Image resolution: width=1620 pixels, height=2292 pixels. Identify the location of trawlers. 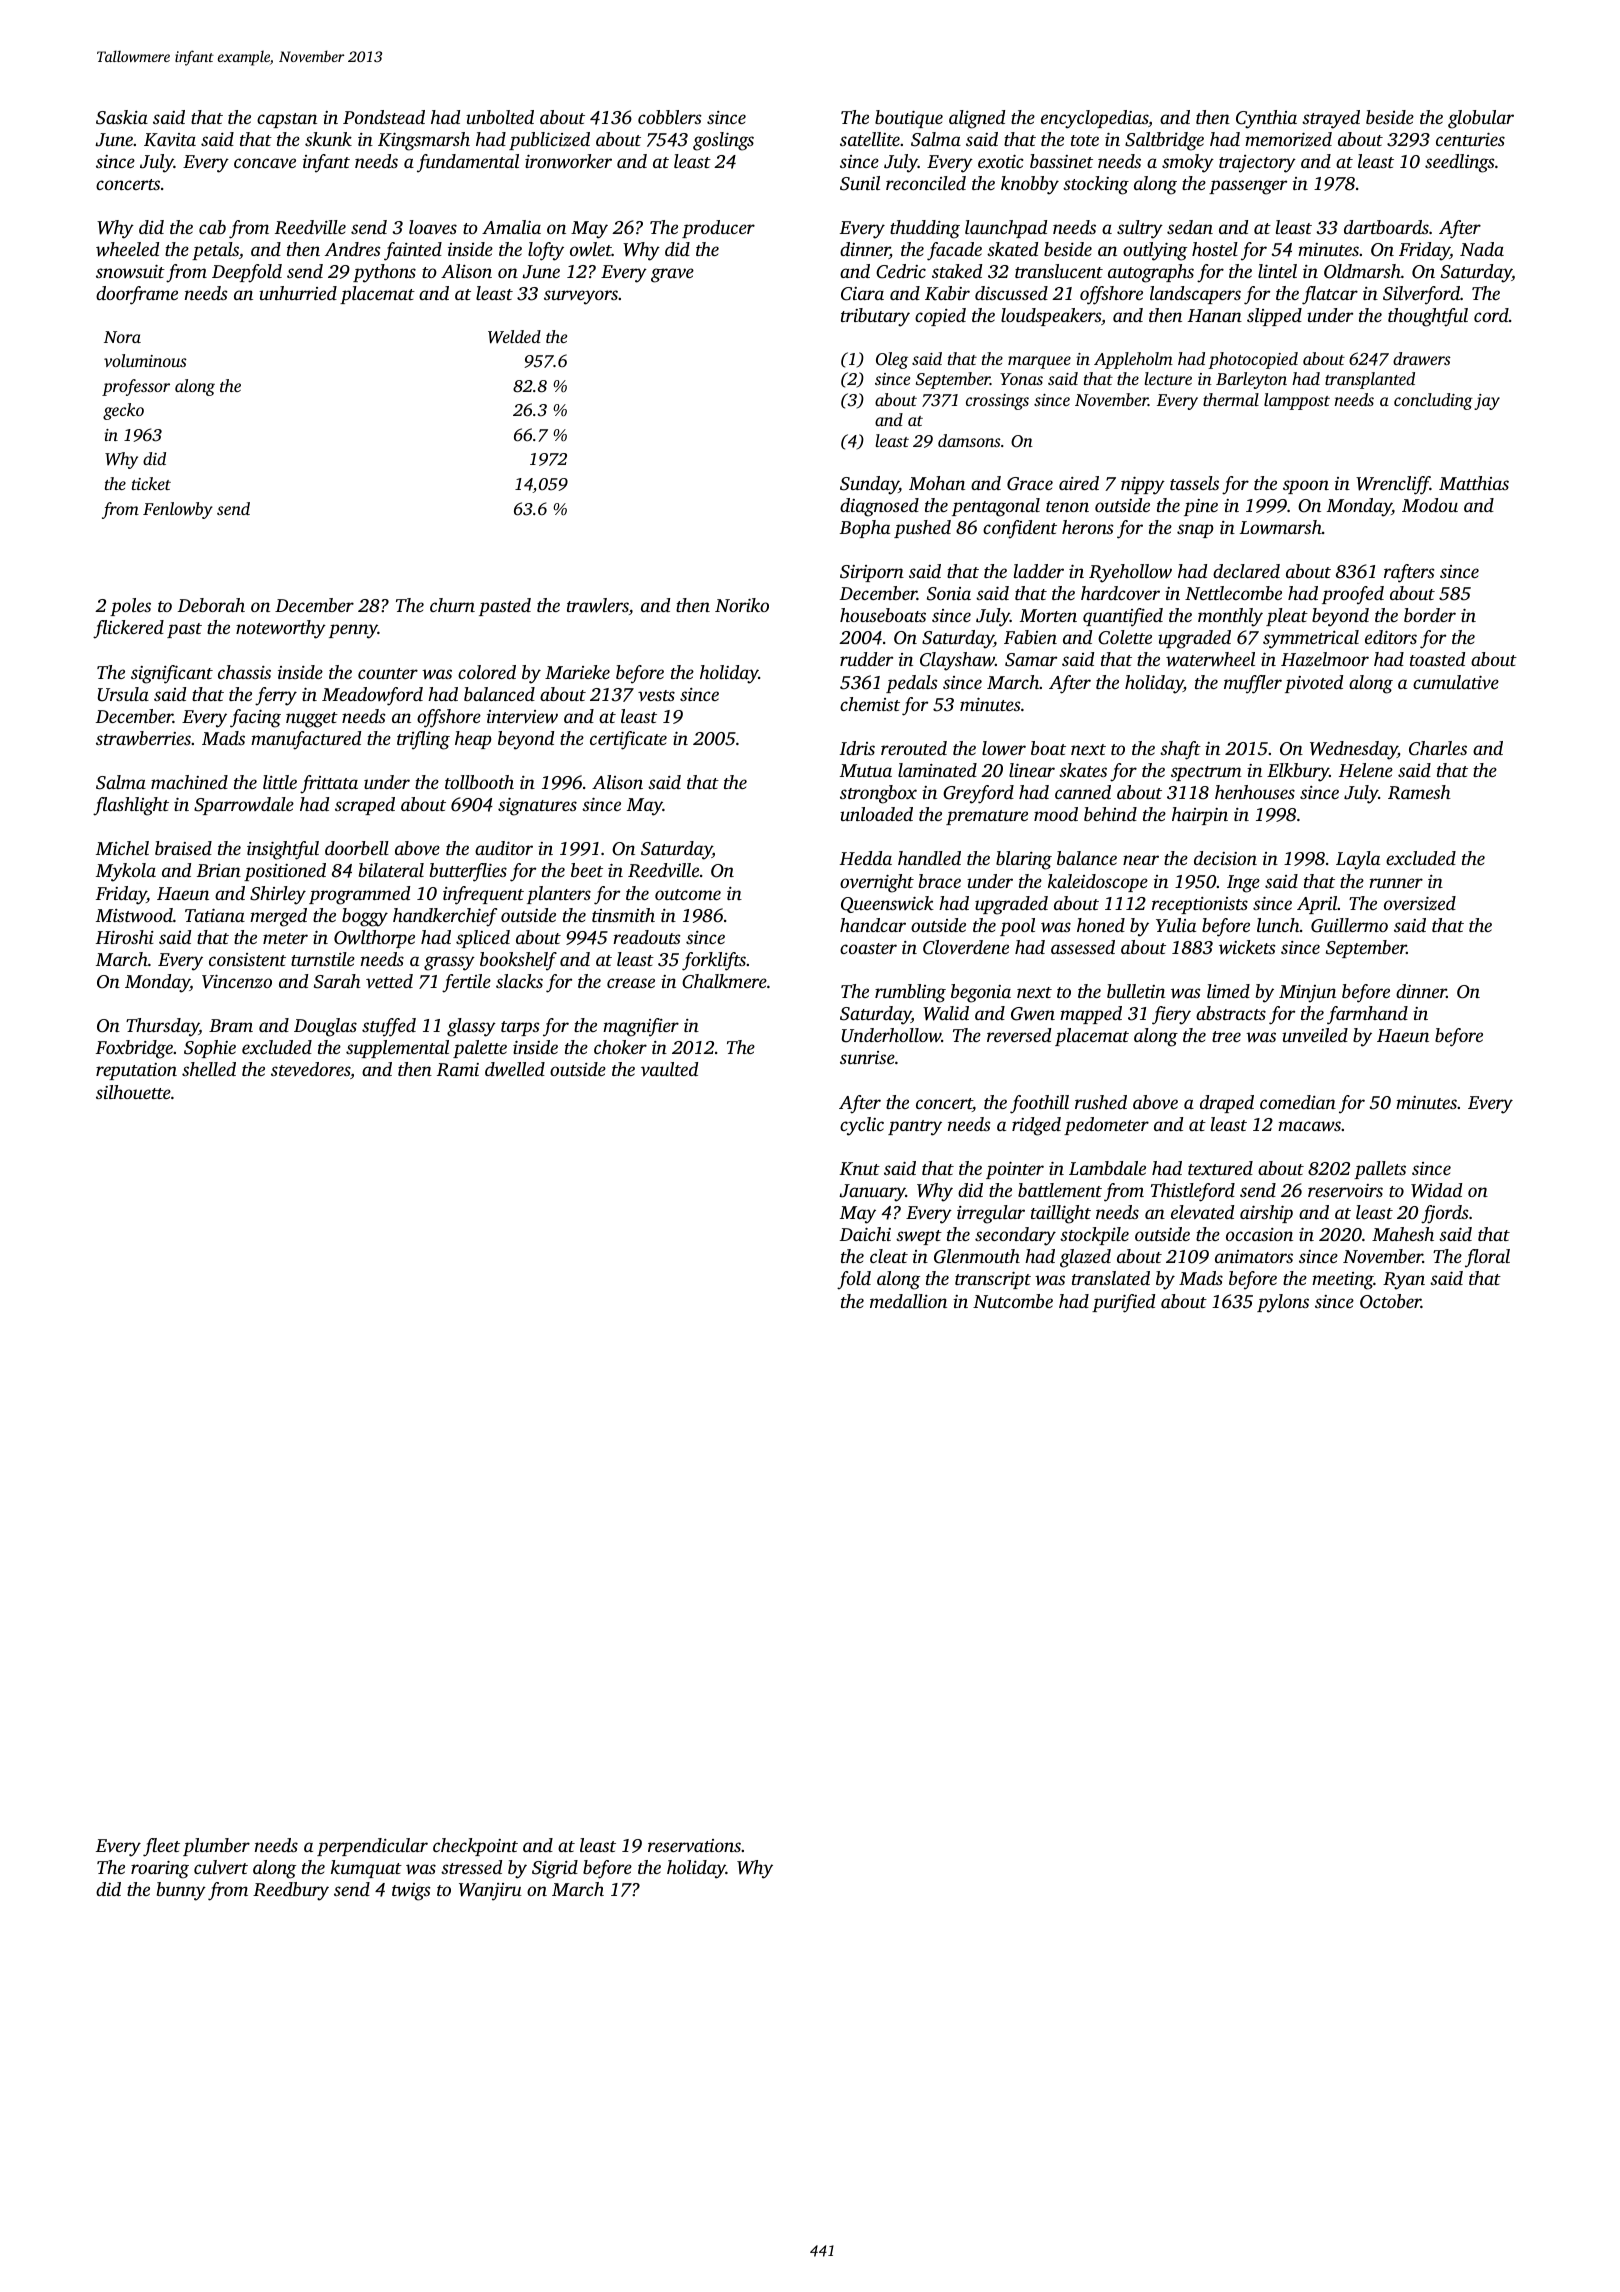
(598, 605).
